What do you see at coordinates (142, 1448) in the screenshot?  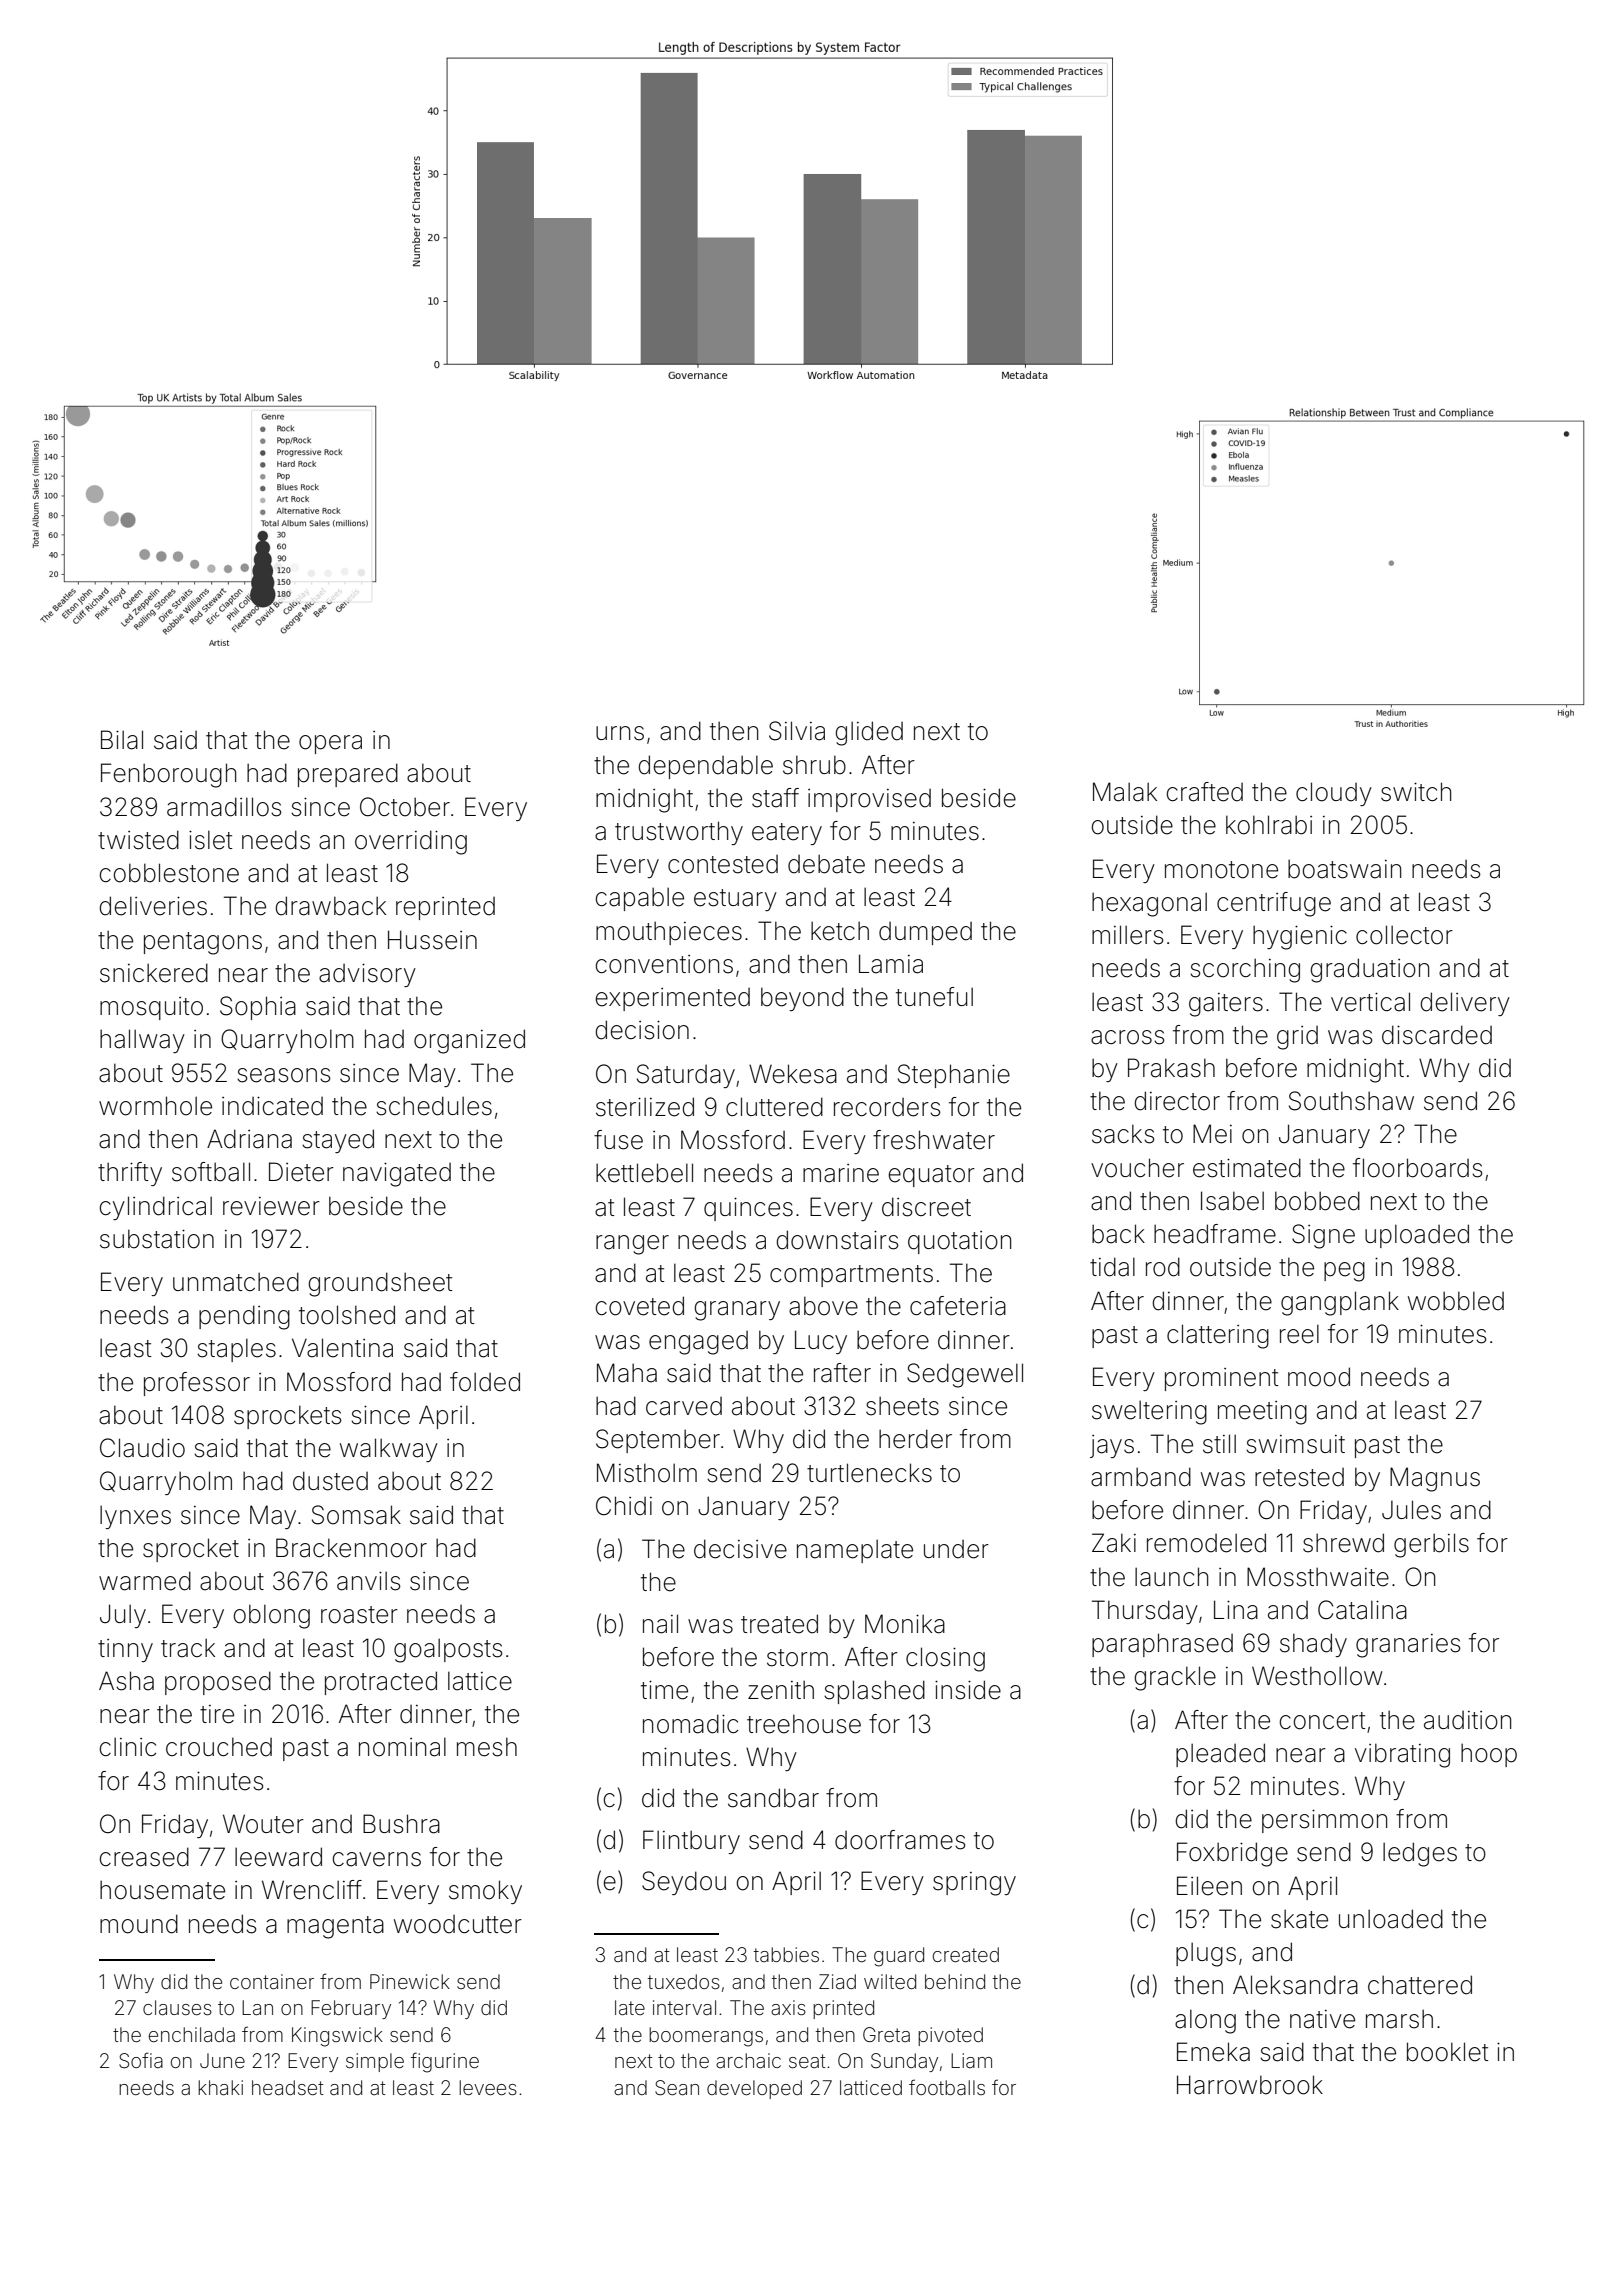 I see `Claudio` at bounding box center [142, 1448].
